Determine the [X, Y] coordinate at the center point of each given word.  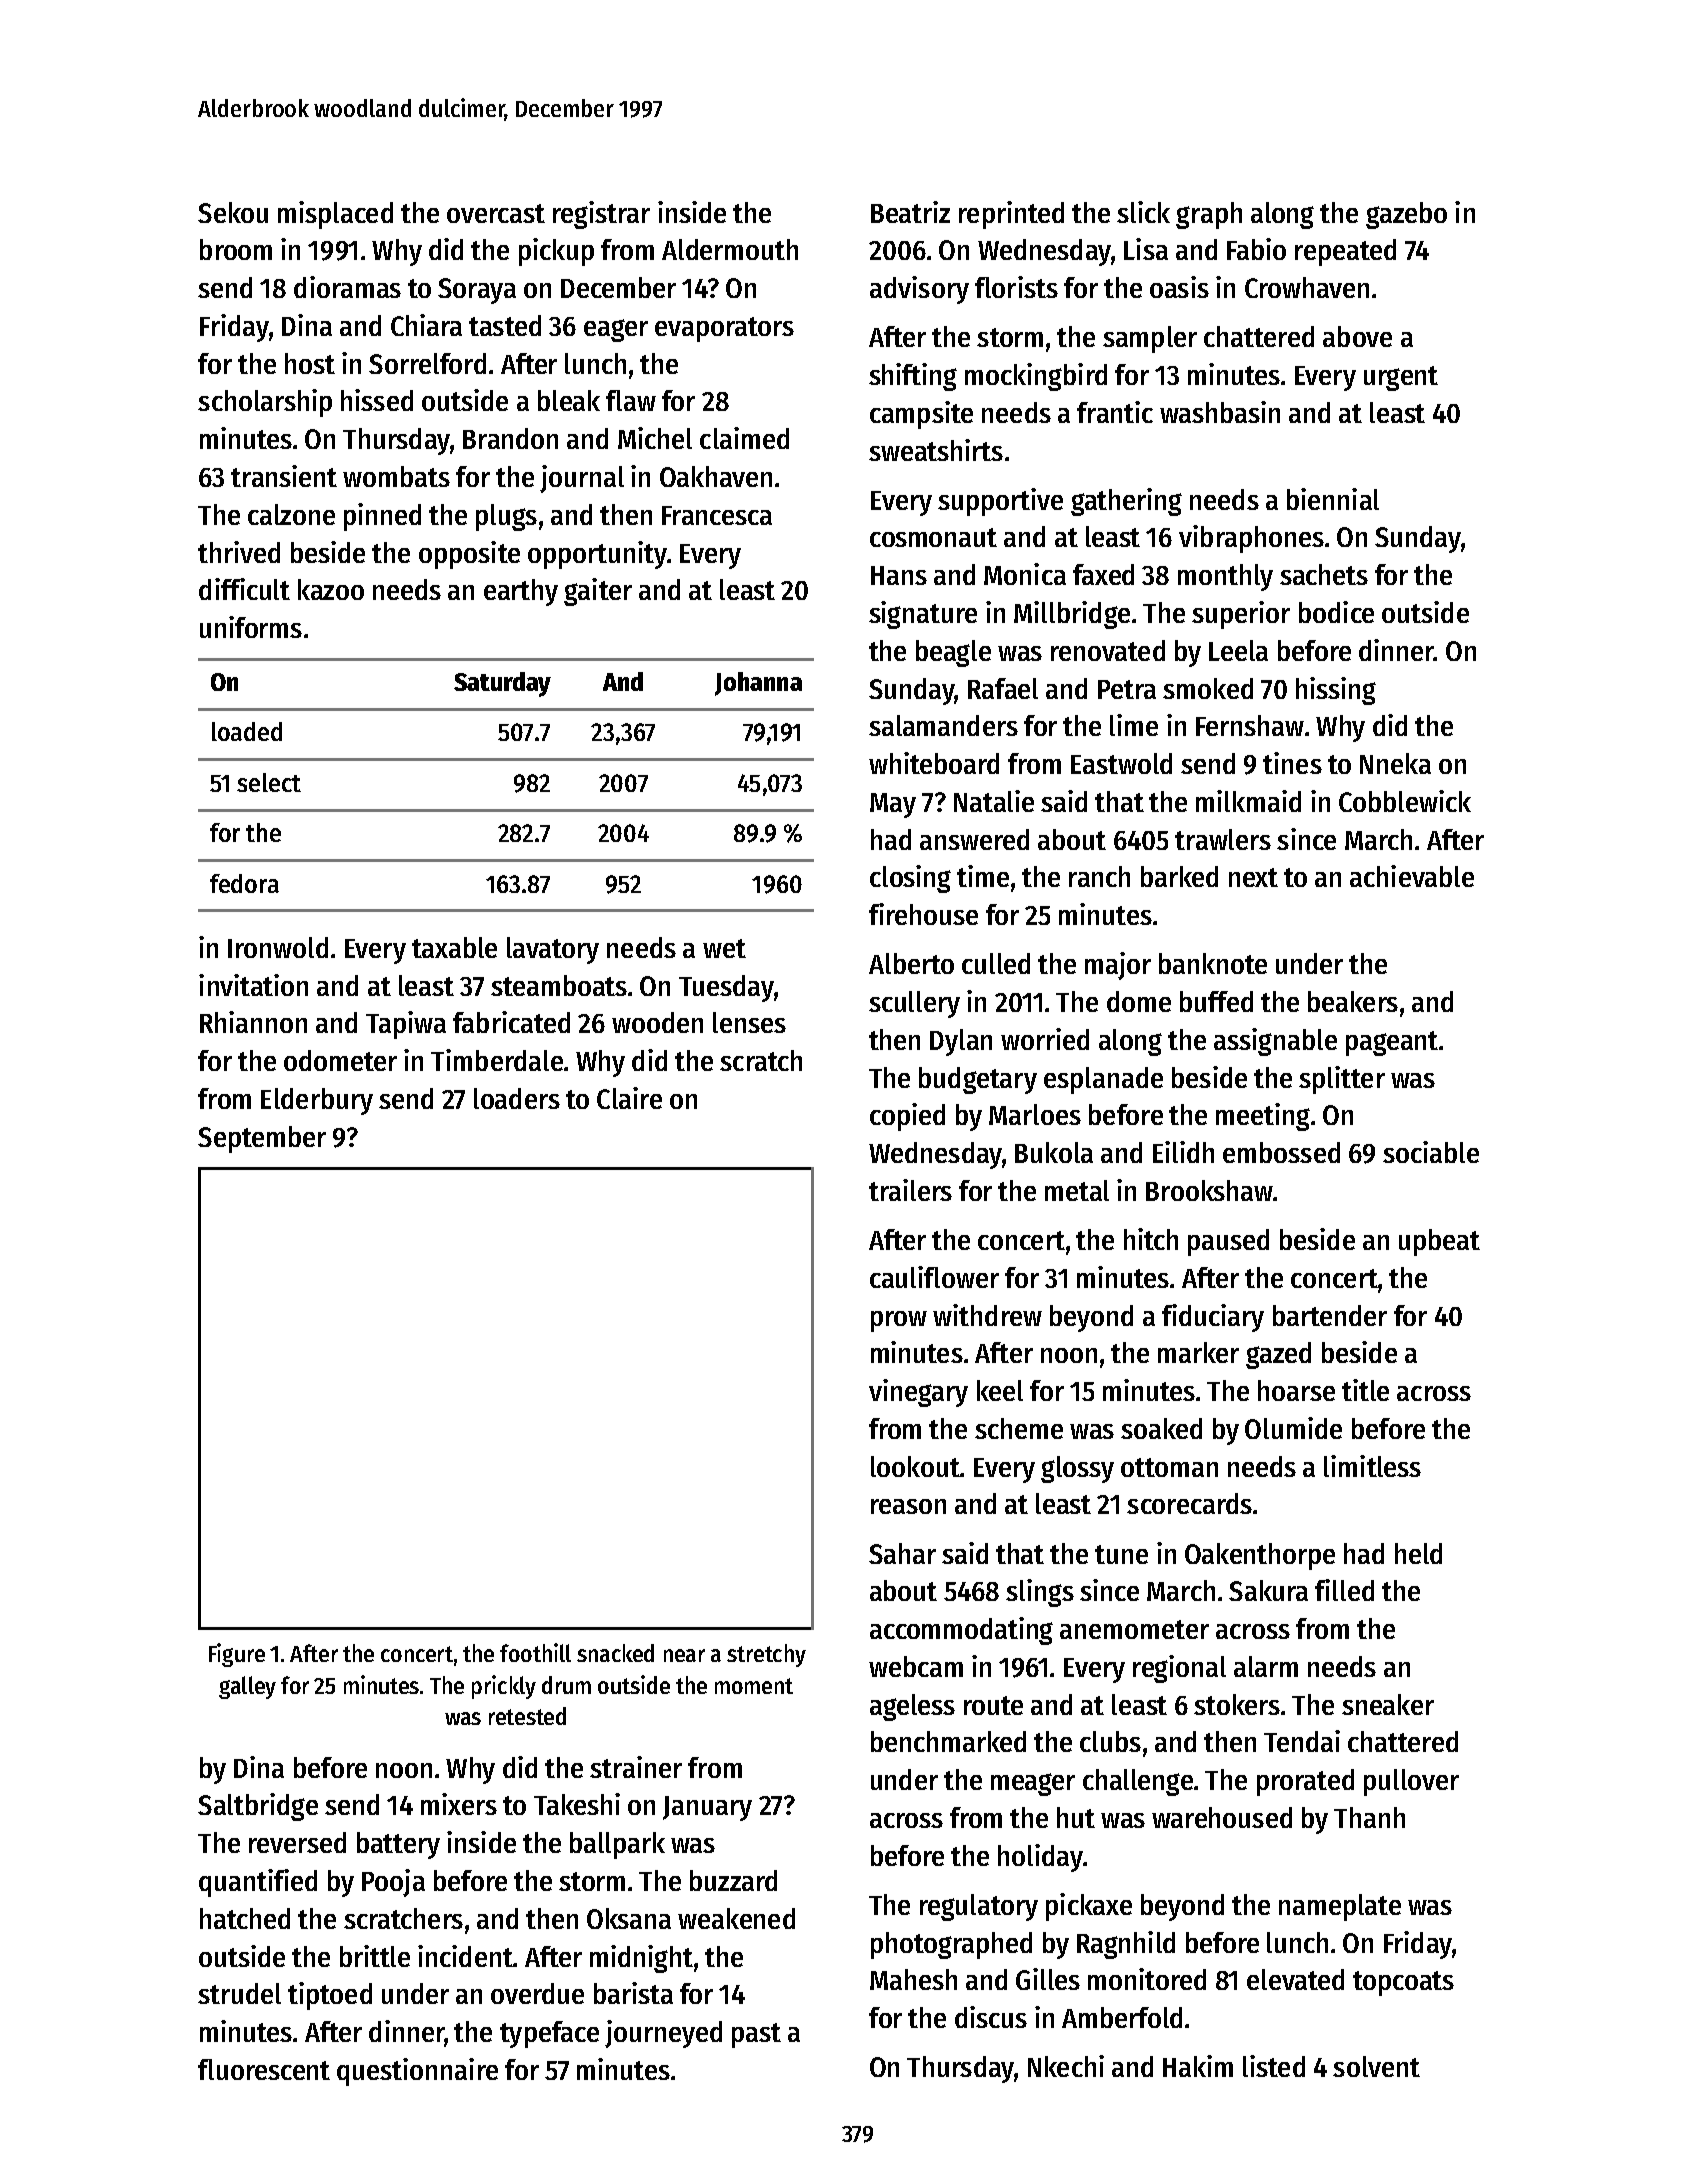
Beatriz [910, 212]
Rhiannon [253, 1022]
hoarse [1296, 1390]
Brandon [510, 438]
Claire [629, 1098]
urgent [1401, 378]
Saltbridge [258, 1807]
